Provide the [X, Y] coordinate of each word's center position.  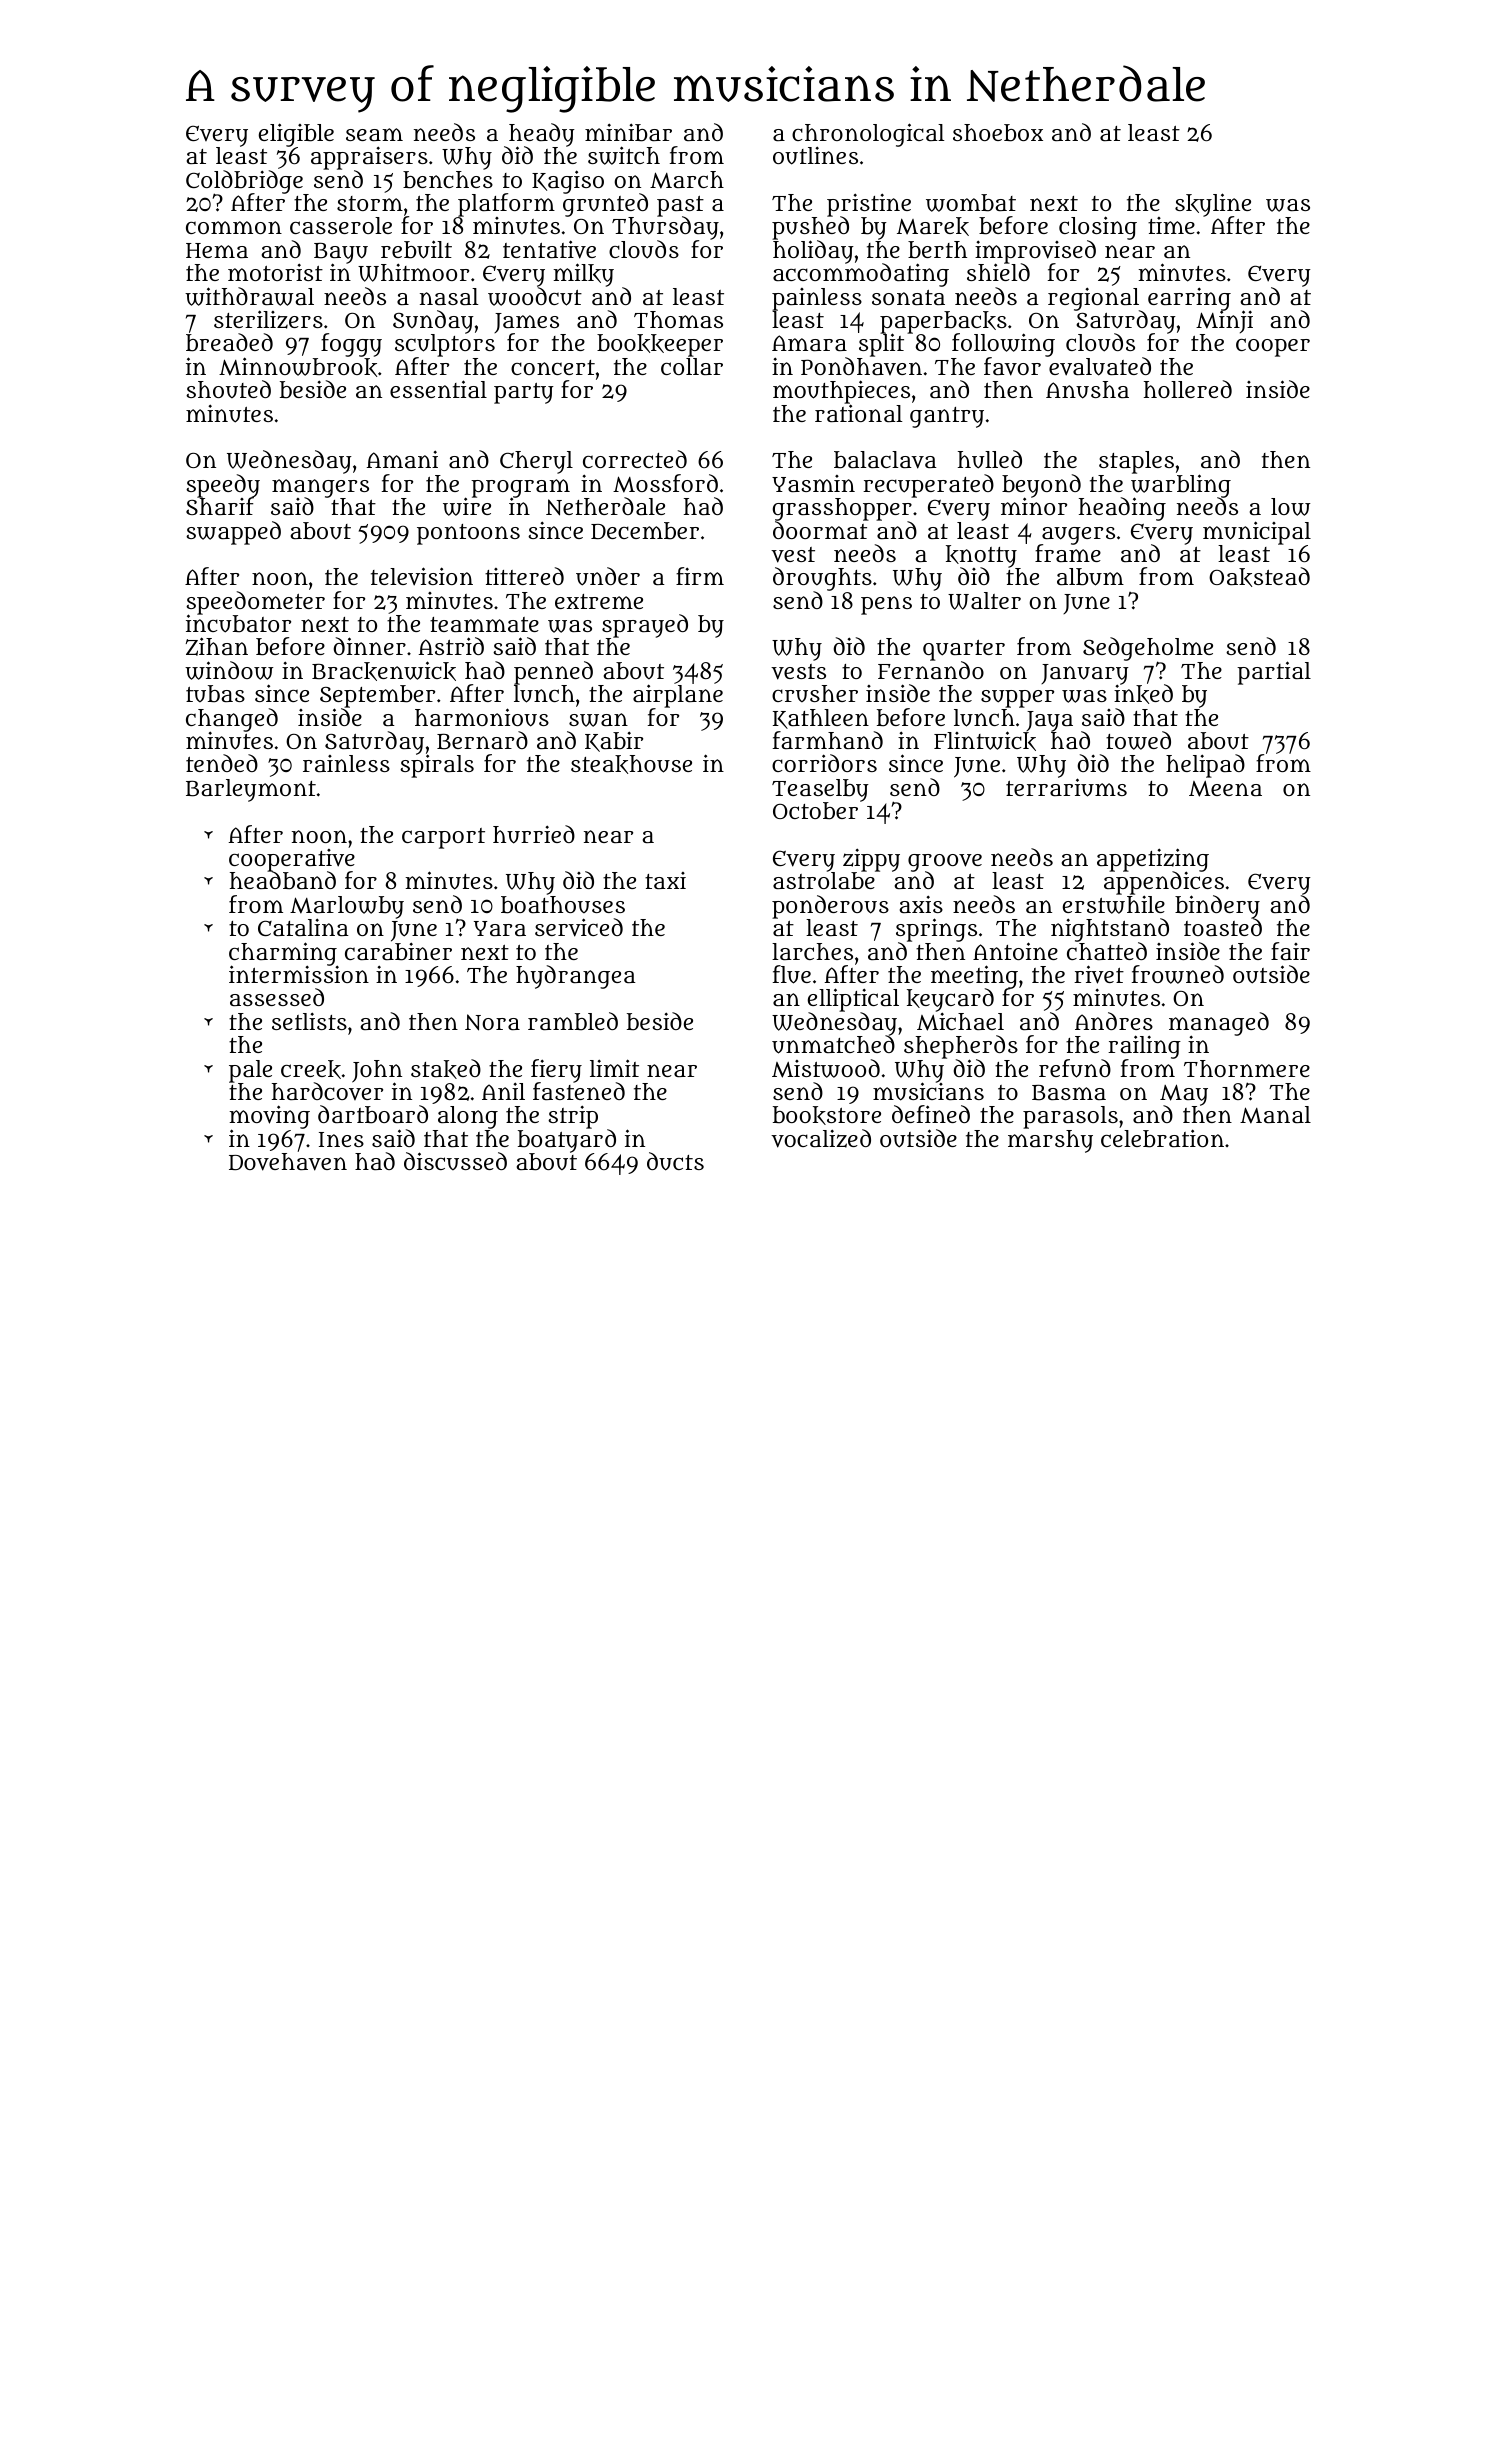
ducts [675, 1161]
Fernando [931, 670]
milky [583, 275]
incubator [238, 624]
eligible [296, 135]
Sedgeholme [1148, 649]
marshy [1050, 1141]
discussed [455, 1161]
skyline [1213, 205]
